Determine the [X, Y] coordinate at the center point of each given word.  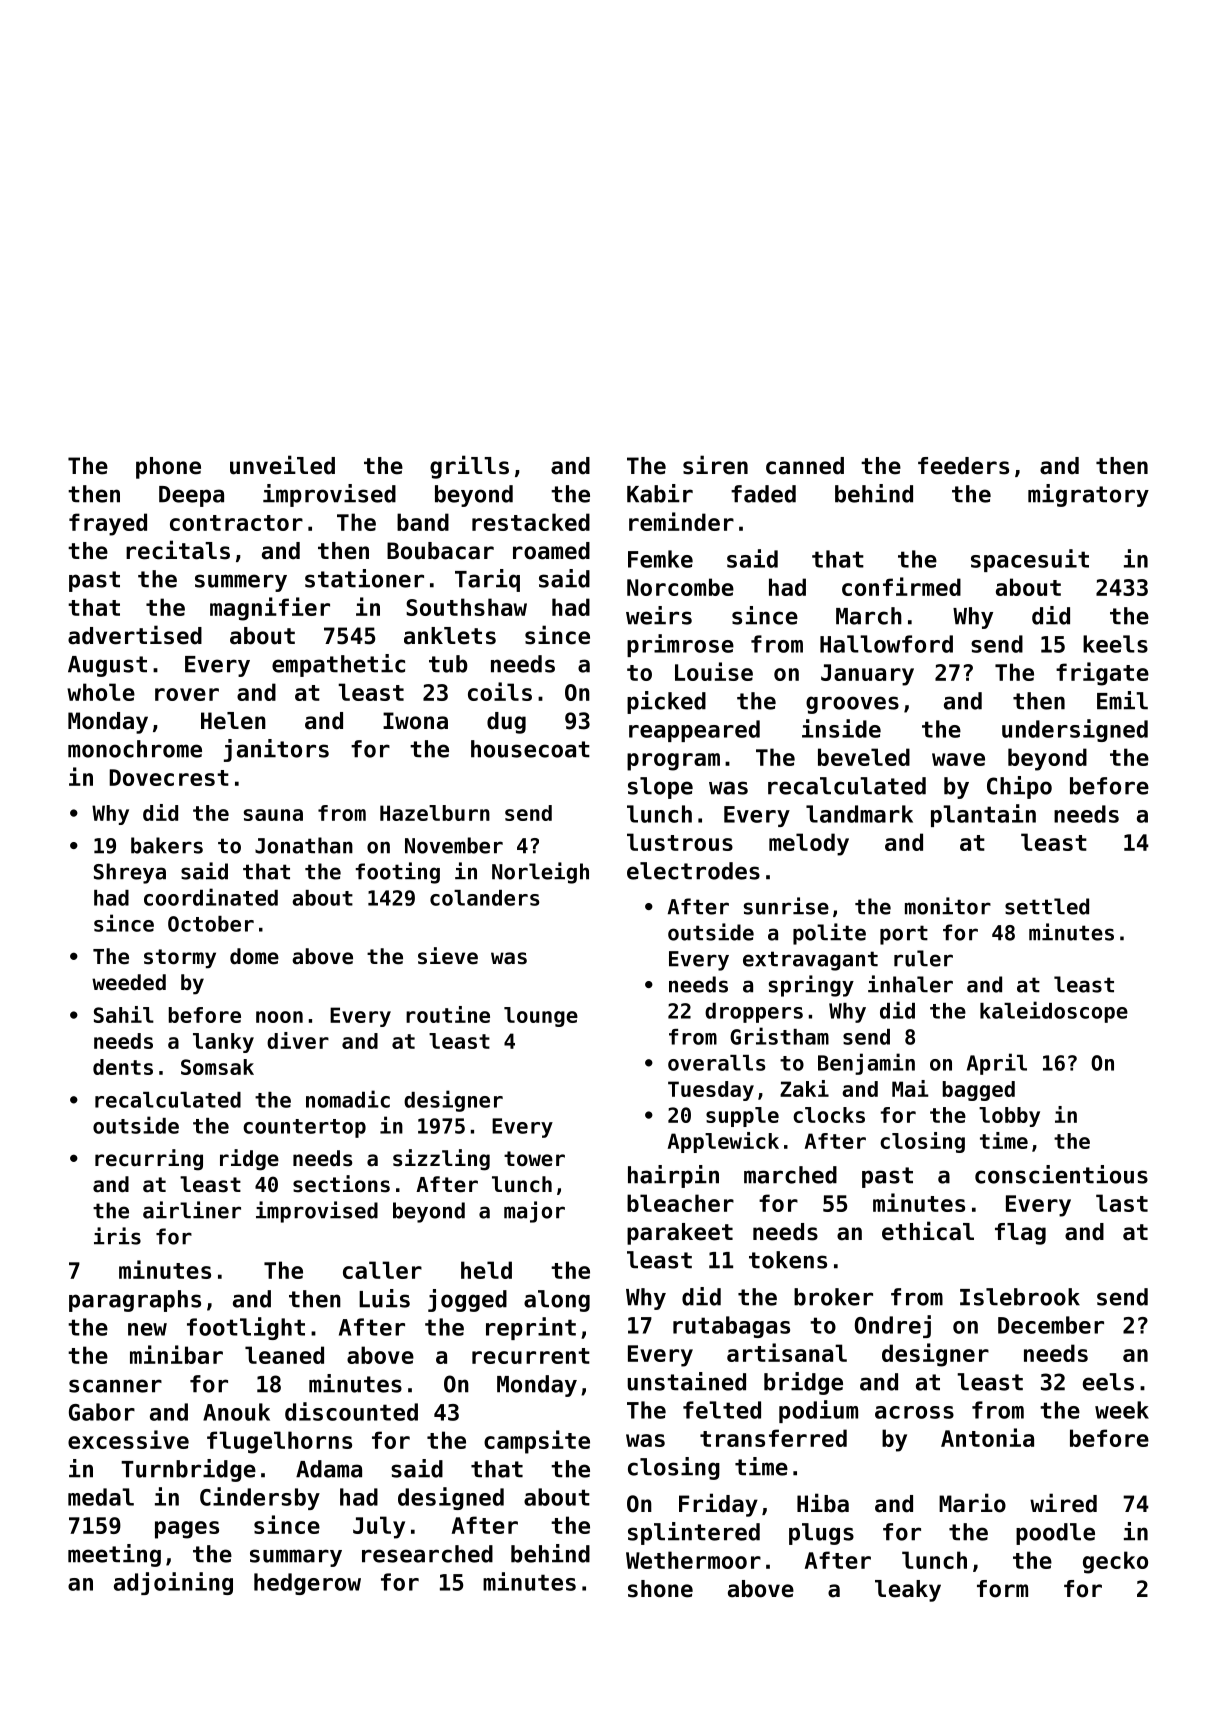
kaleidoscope [1054, 1012]
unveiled [282, 465]
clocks [829, 1115]
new [147, 1329]
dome [254, 956]
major [534, 1212]
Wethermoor [693, 1560]
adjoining [173, 1583]
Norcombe [680, 587]
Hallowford [886, 644]
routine [448, 1014]
